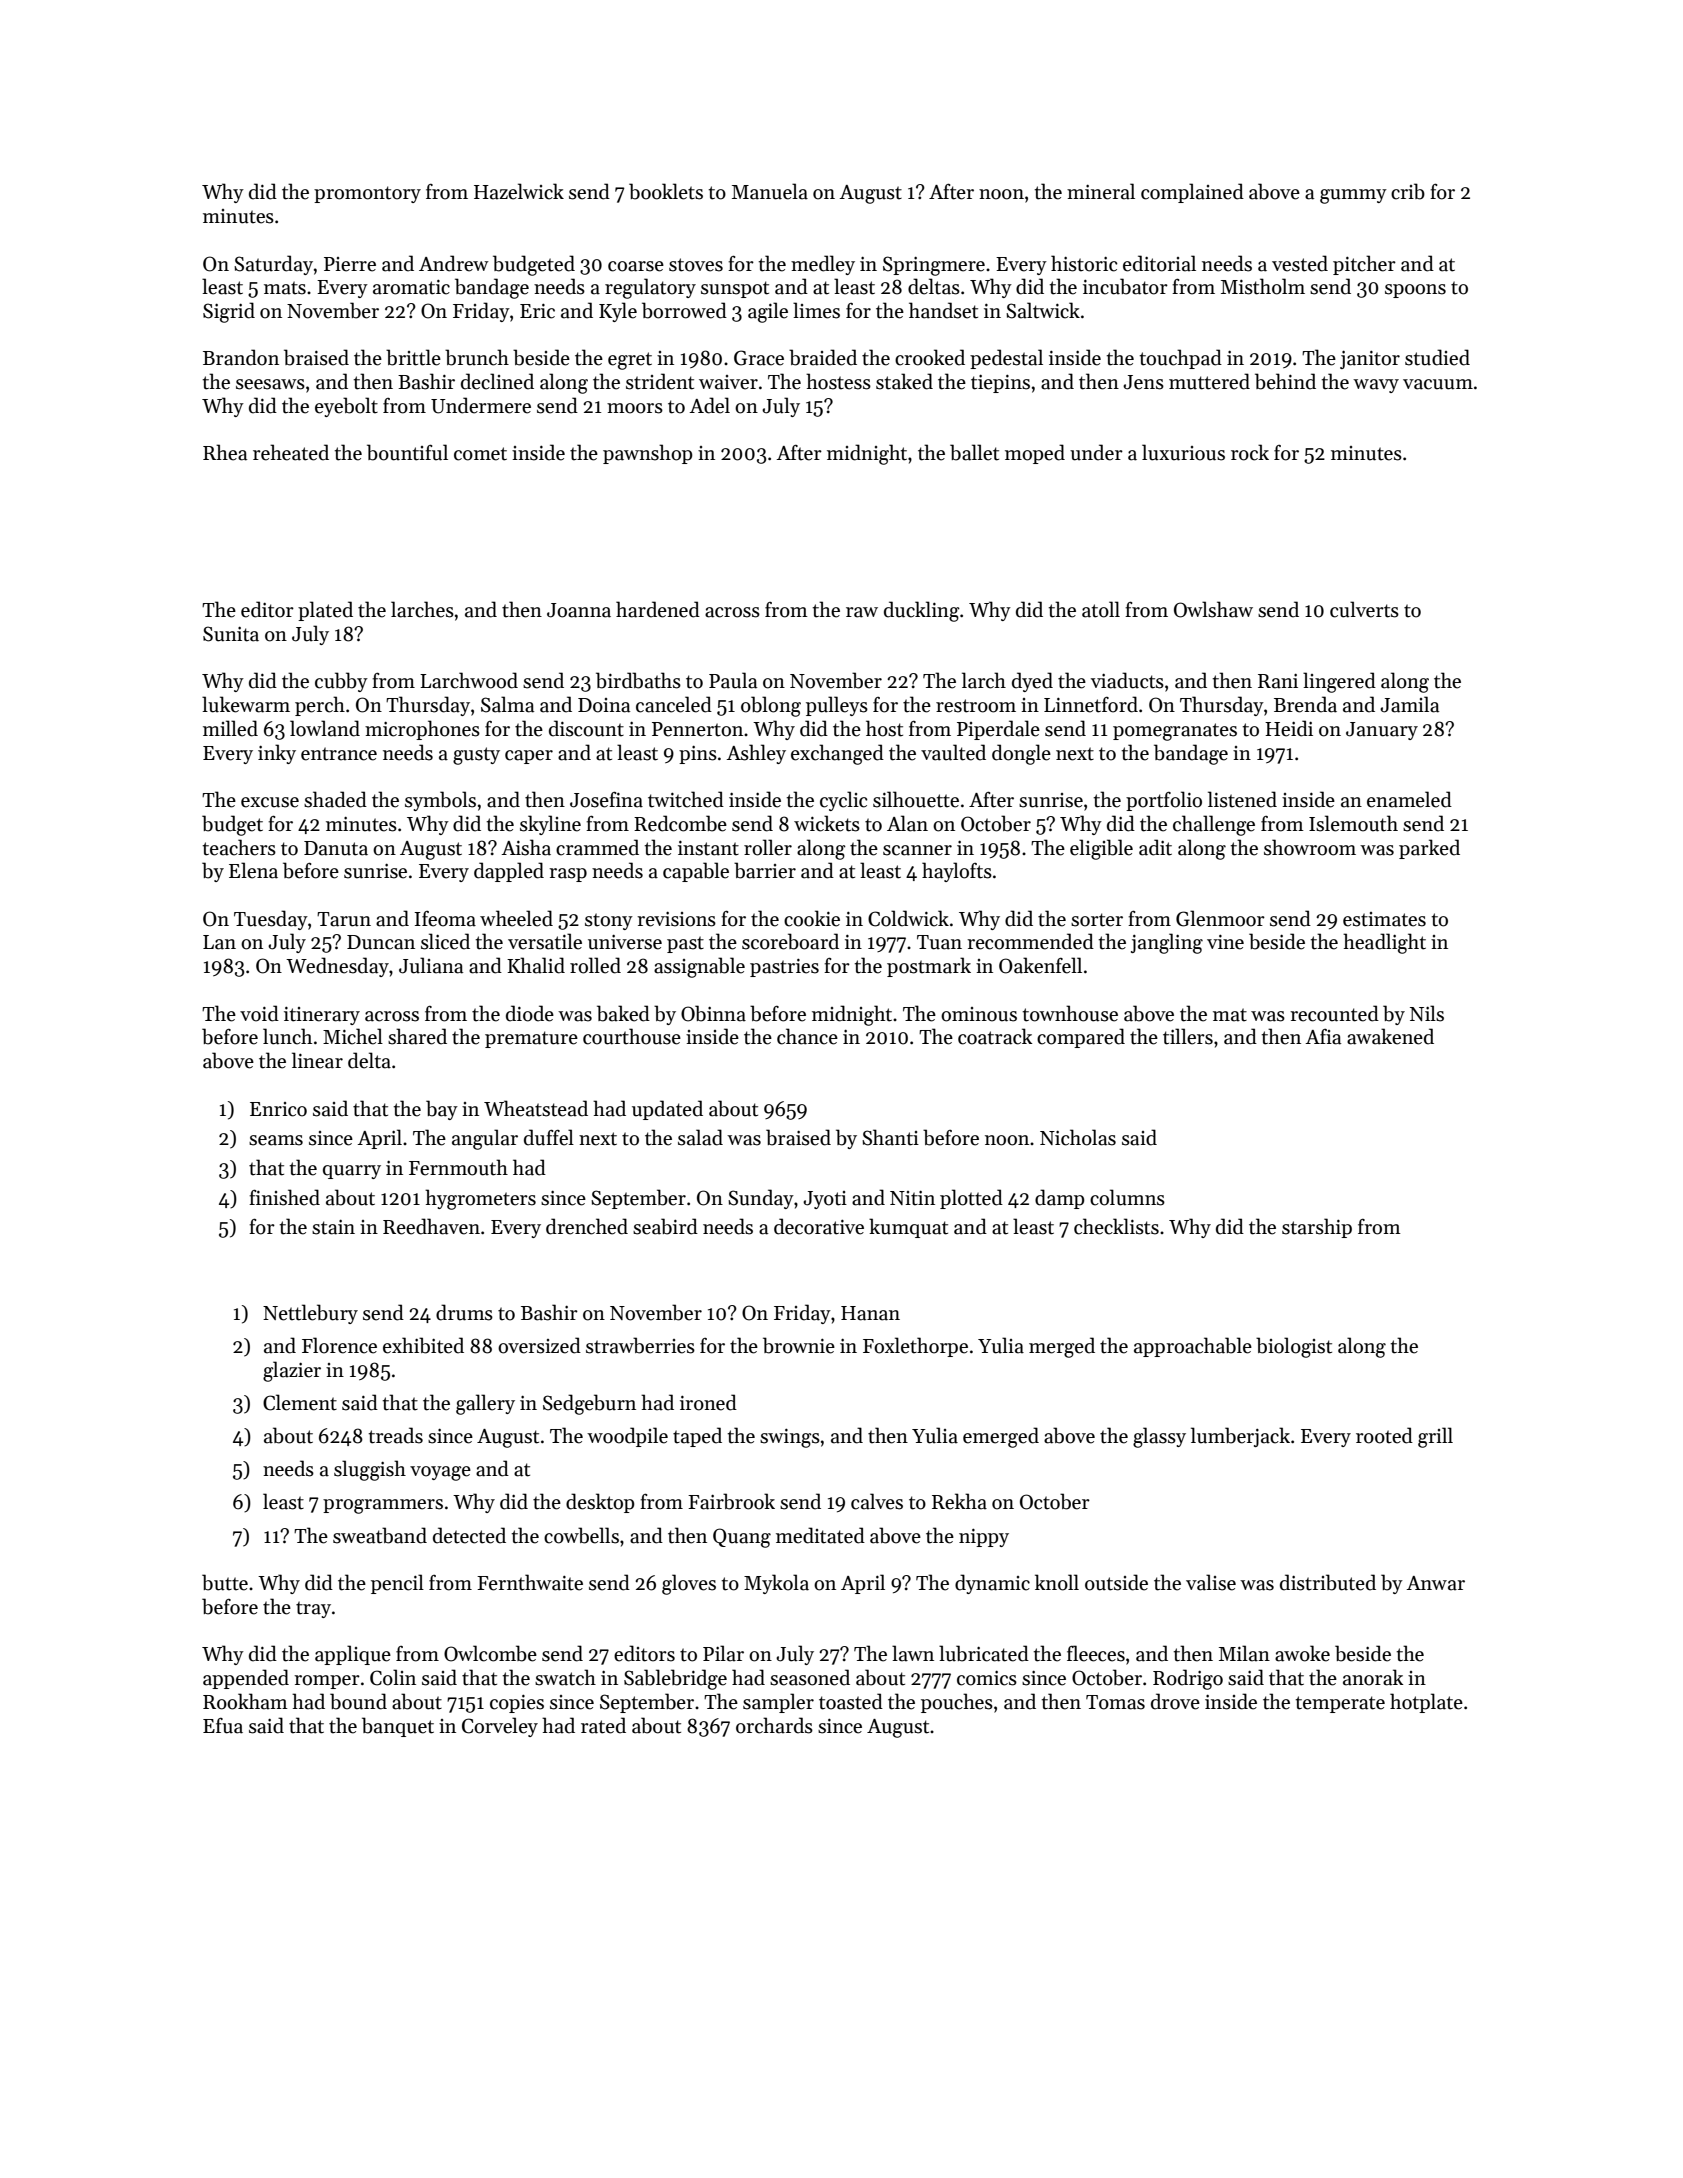 Image resolution: width=1683 pixels, height=2178 pixels. What do you see at coordinates (1438, 384) in the screenshot?
I see `vacuum` at bounding box center [1438, 384].
